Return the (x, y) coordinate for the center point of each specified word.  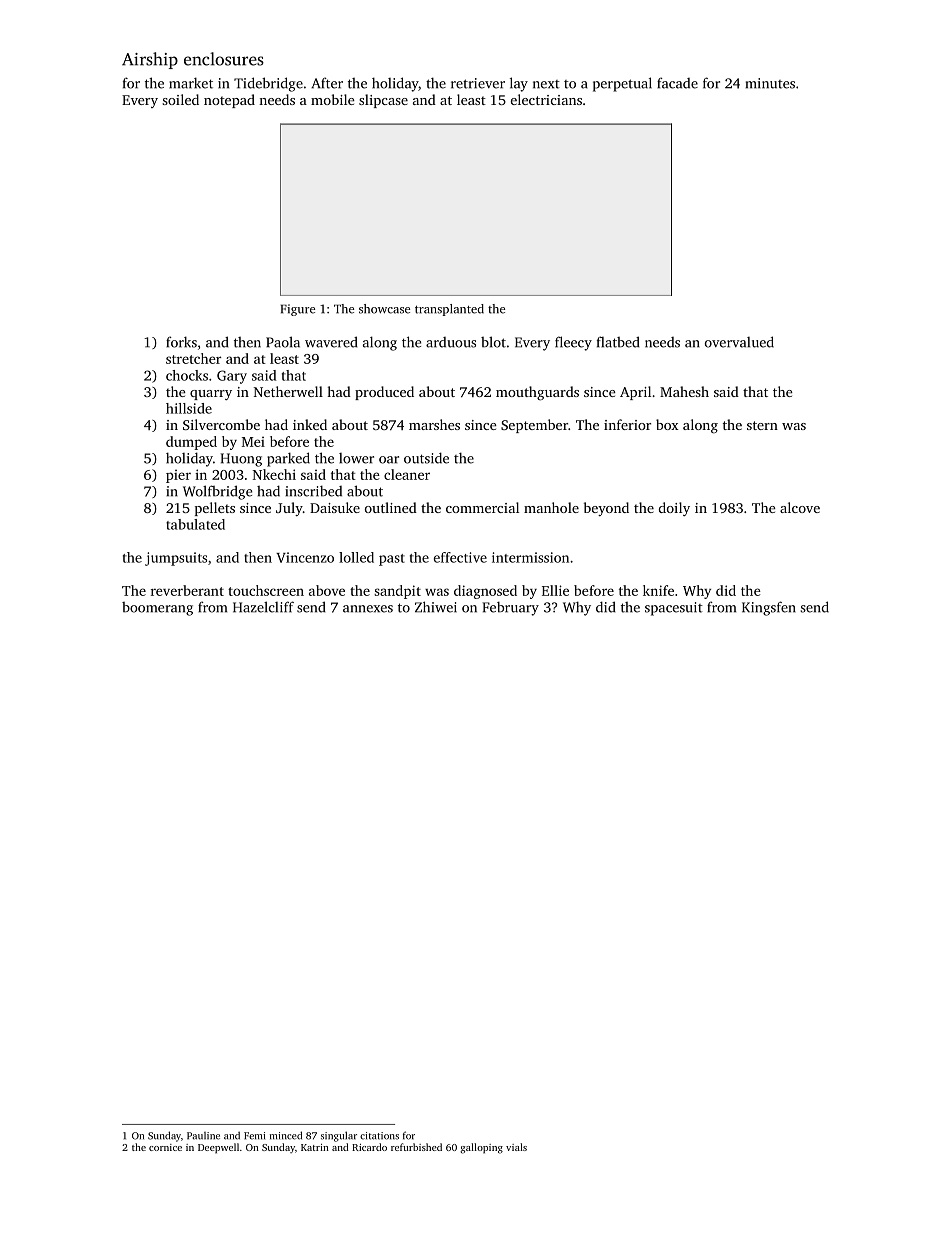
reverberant (187, 590)
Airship (150, 60)
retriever (478, 83)
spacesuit (674, 609)
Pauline (203, 1136)
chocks (187, 375)
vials (516, 1147)
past (392, 560)
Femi (254, 1136)
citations (379, 1136)
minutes (770, 83)
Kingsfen (769, 608)
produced (384, 393)
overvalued (739, 342)
